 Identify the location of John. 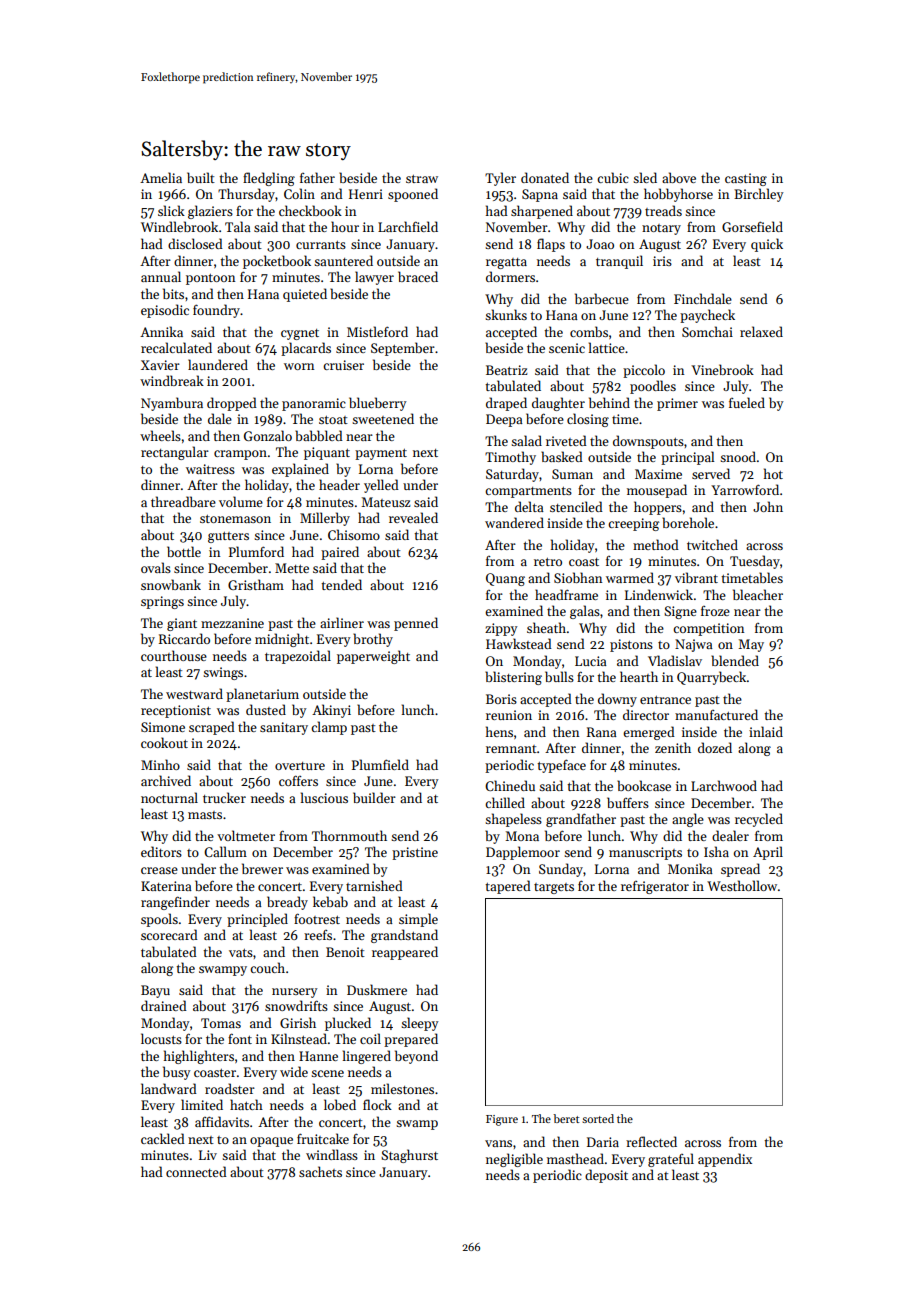
(768, 506).
